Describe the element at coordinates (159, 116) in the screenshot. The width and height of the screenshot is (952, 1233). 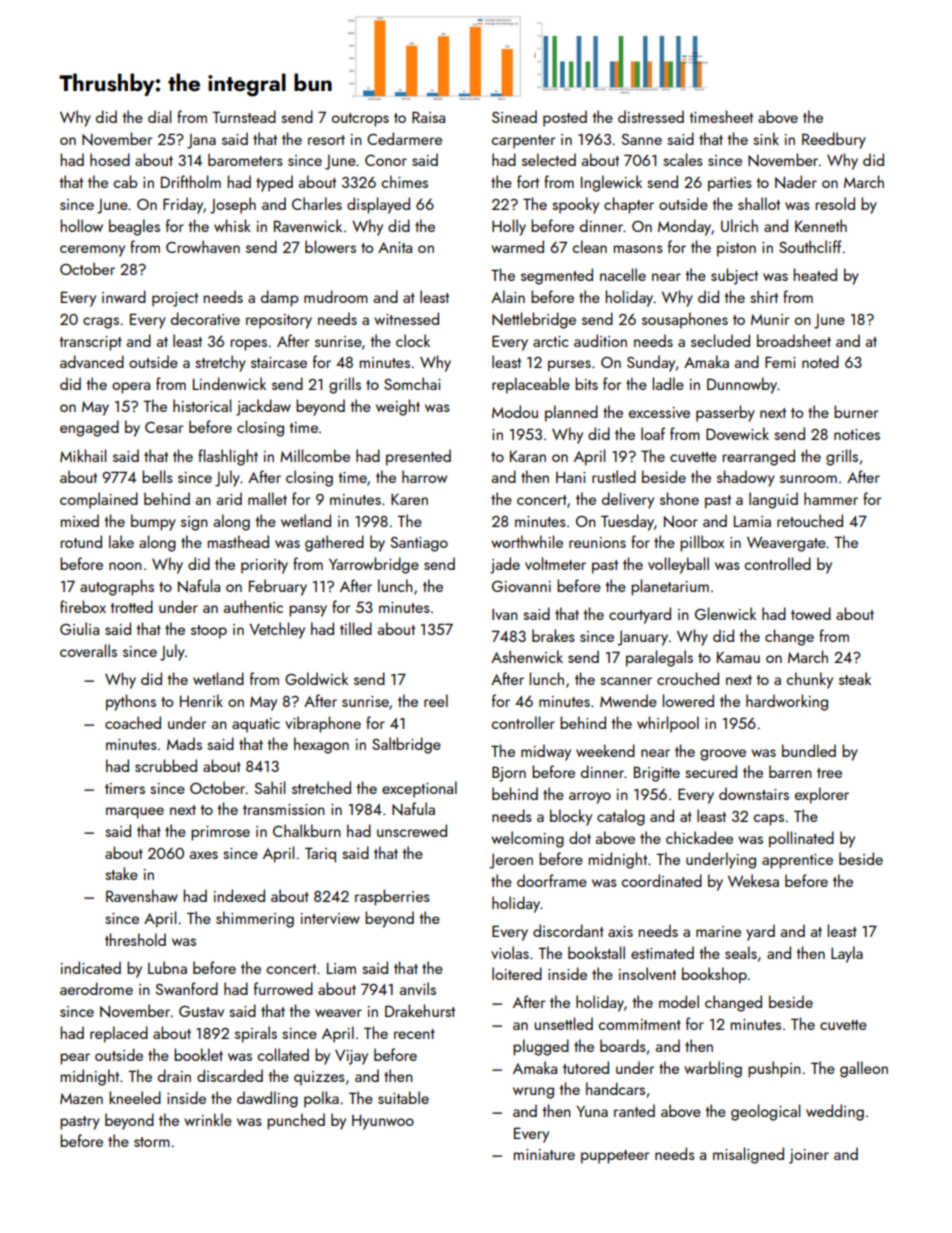
I see `dial` at that location.
